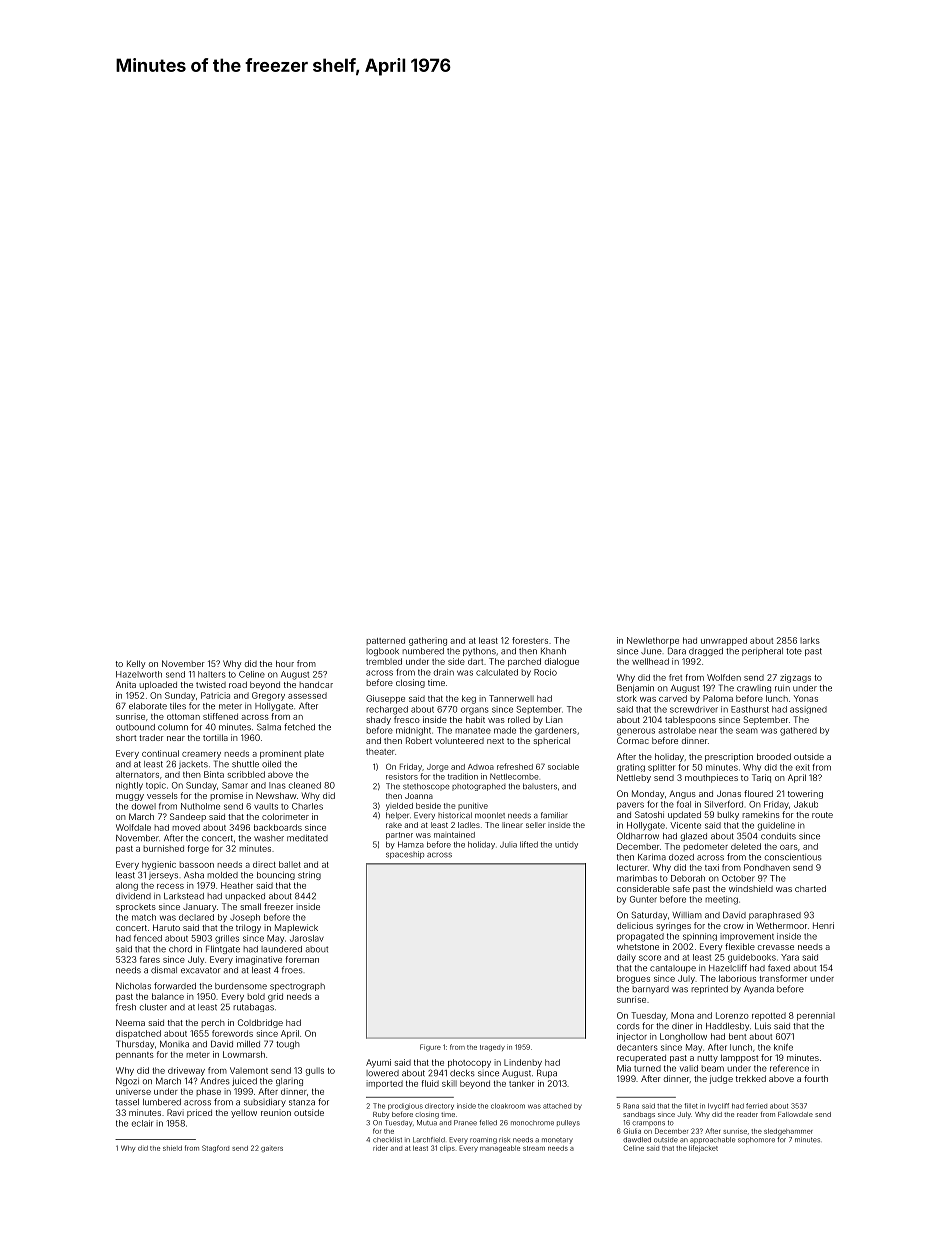  What do you see at coordinates (724, 641) in the screenshot?
I see `unwrapped` at bounding box center [724, 641].
